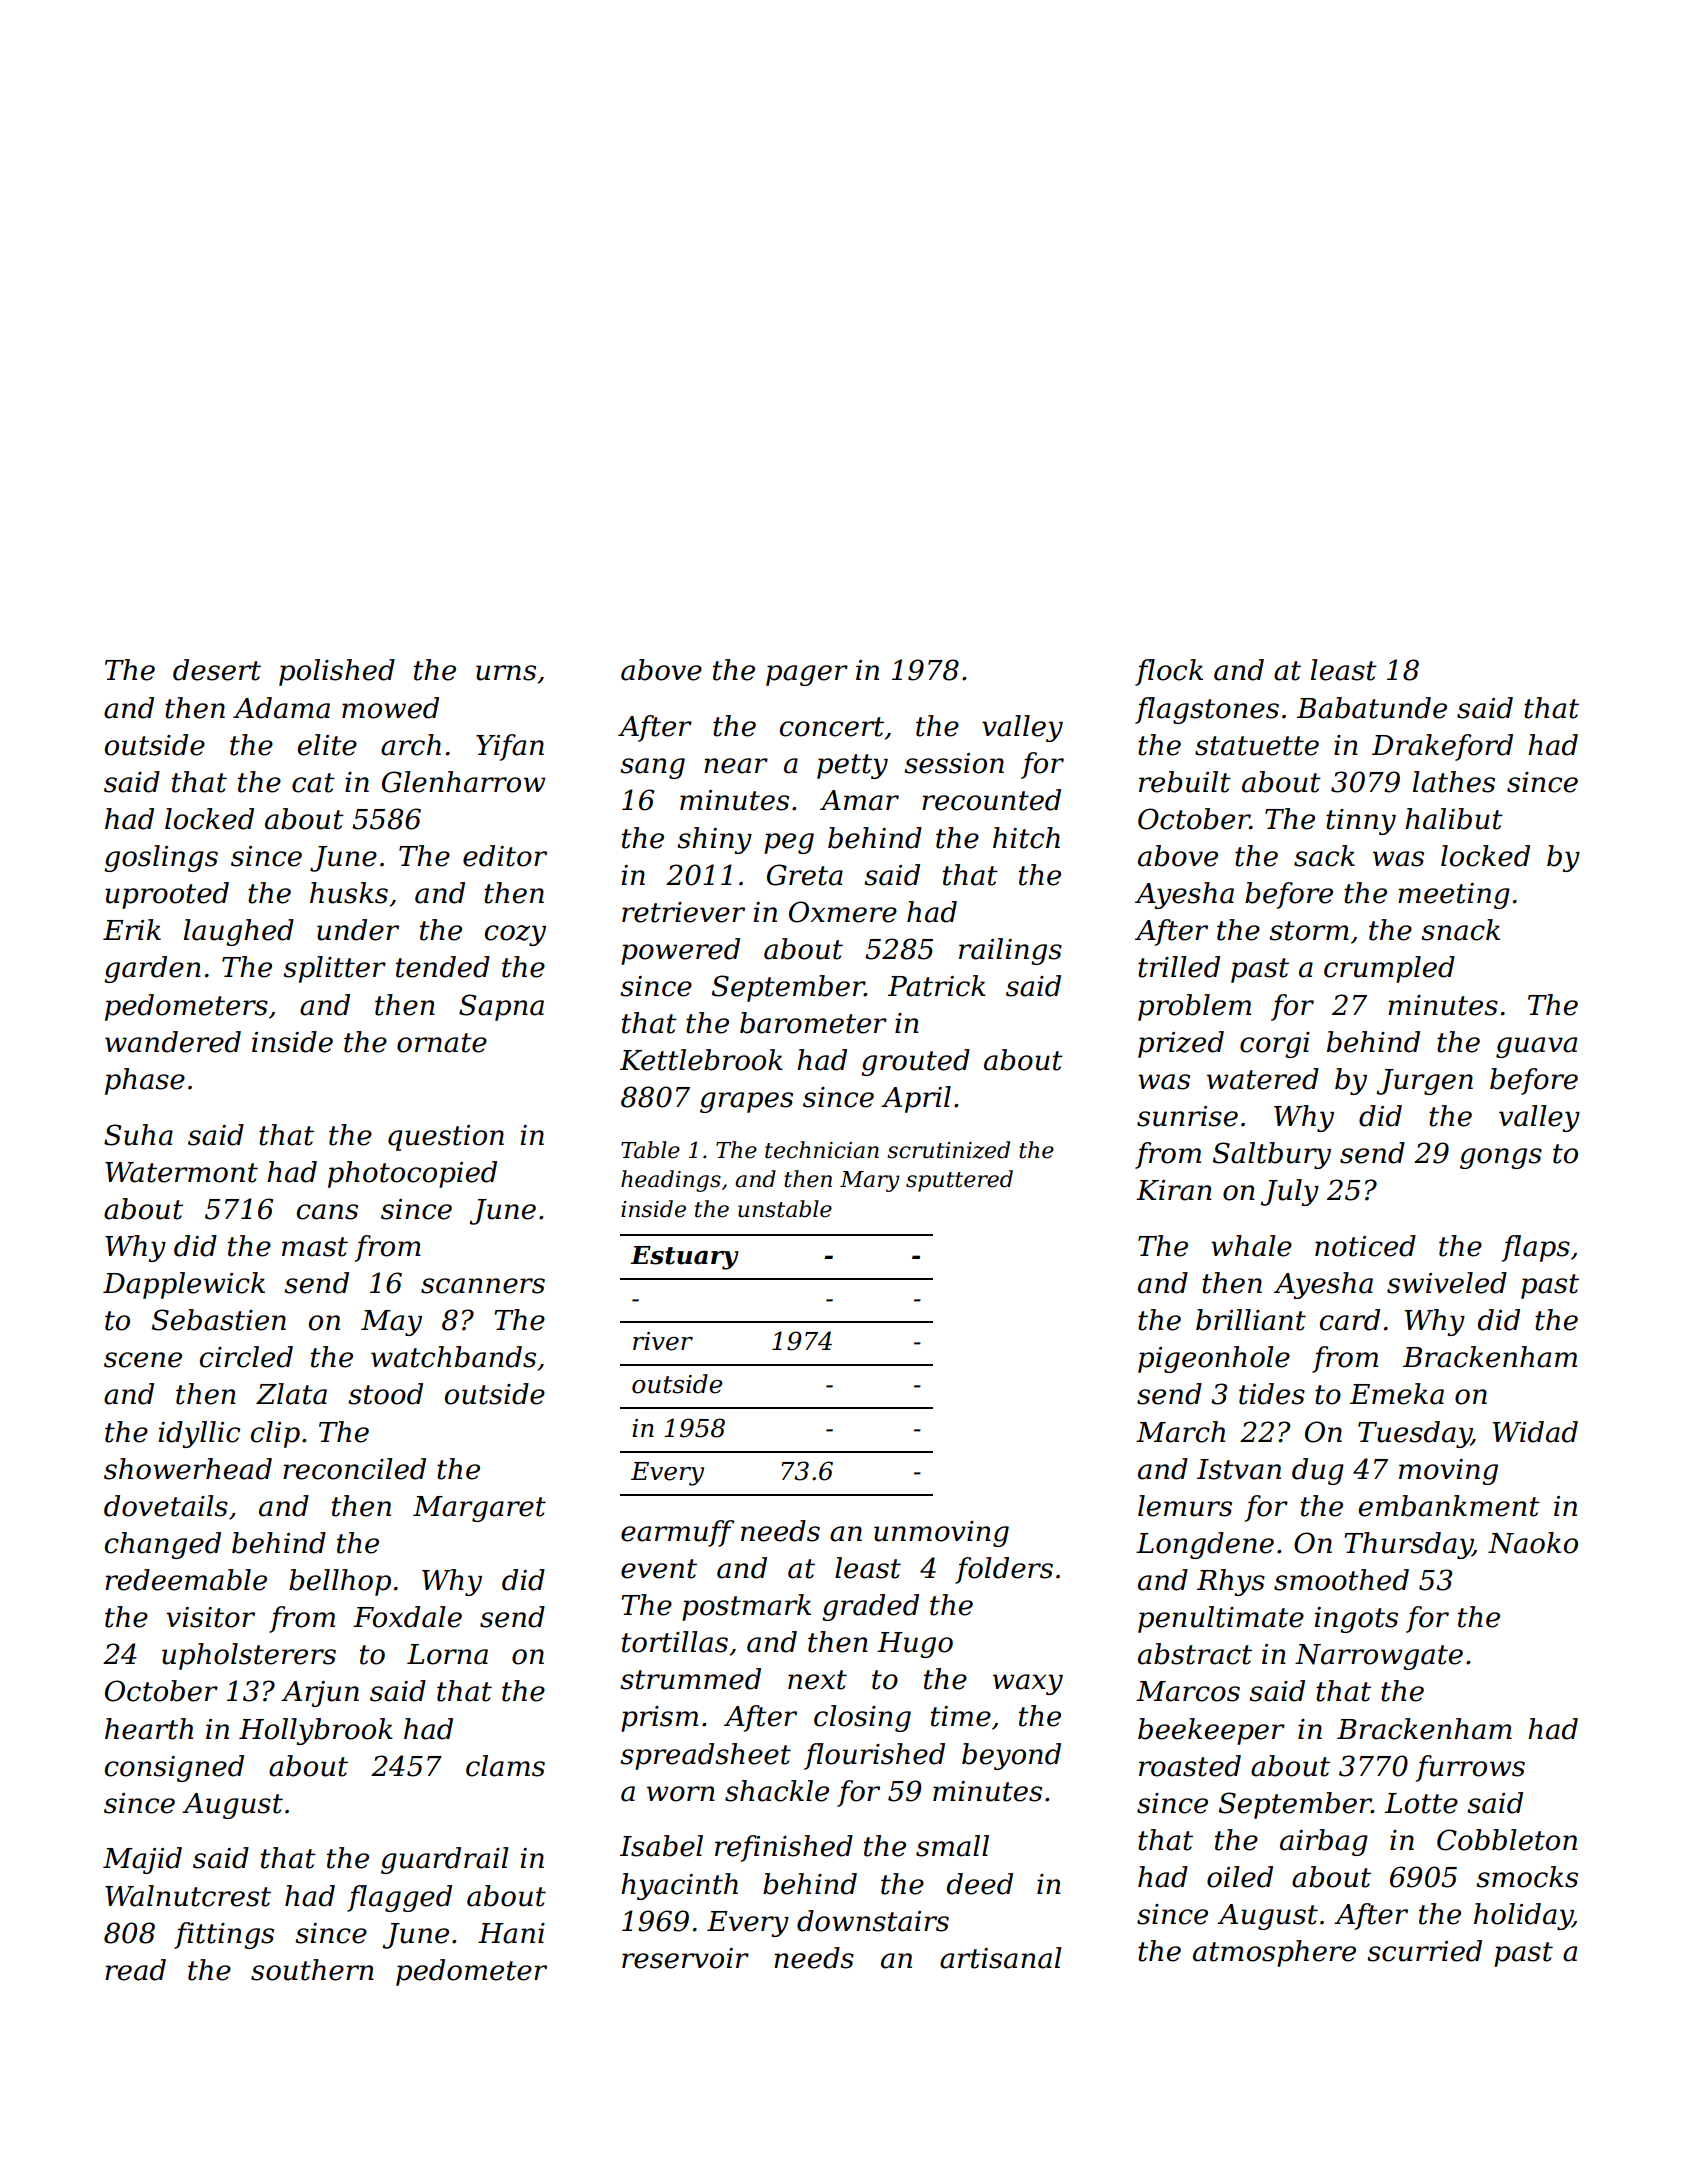  Describe the element at coordinates (1185, 782) in the page. I see `rebuilt` at that location.
